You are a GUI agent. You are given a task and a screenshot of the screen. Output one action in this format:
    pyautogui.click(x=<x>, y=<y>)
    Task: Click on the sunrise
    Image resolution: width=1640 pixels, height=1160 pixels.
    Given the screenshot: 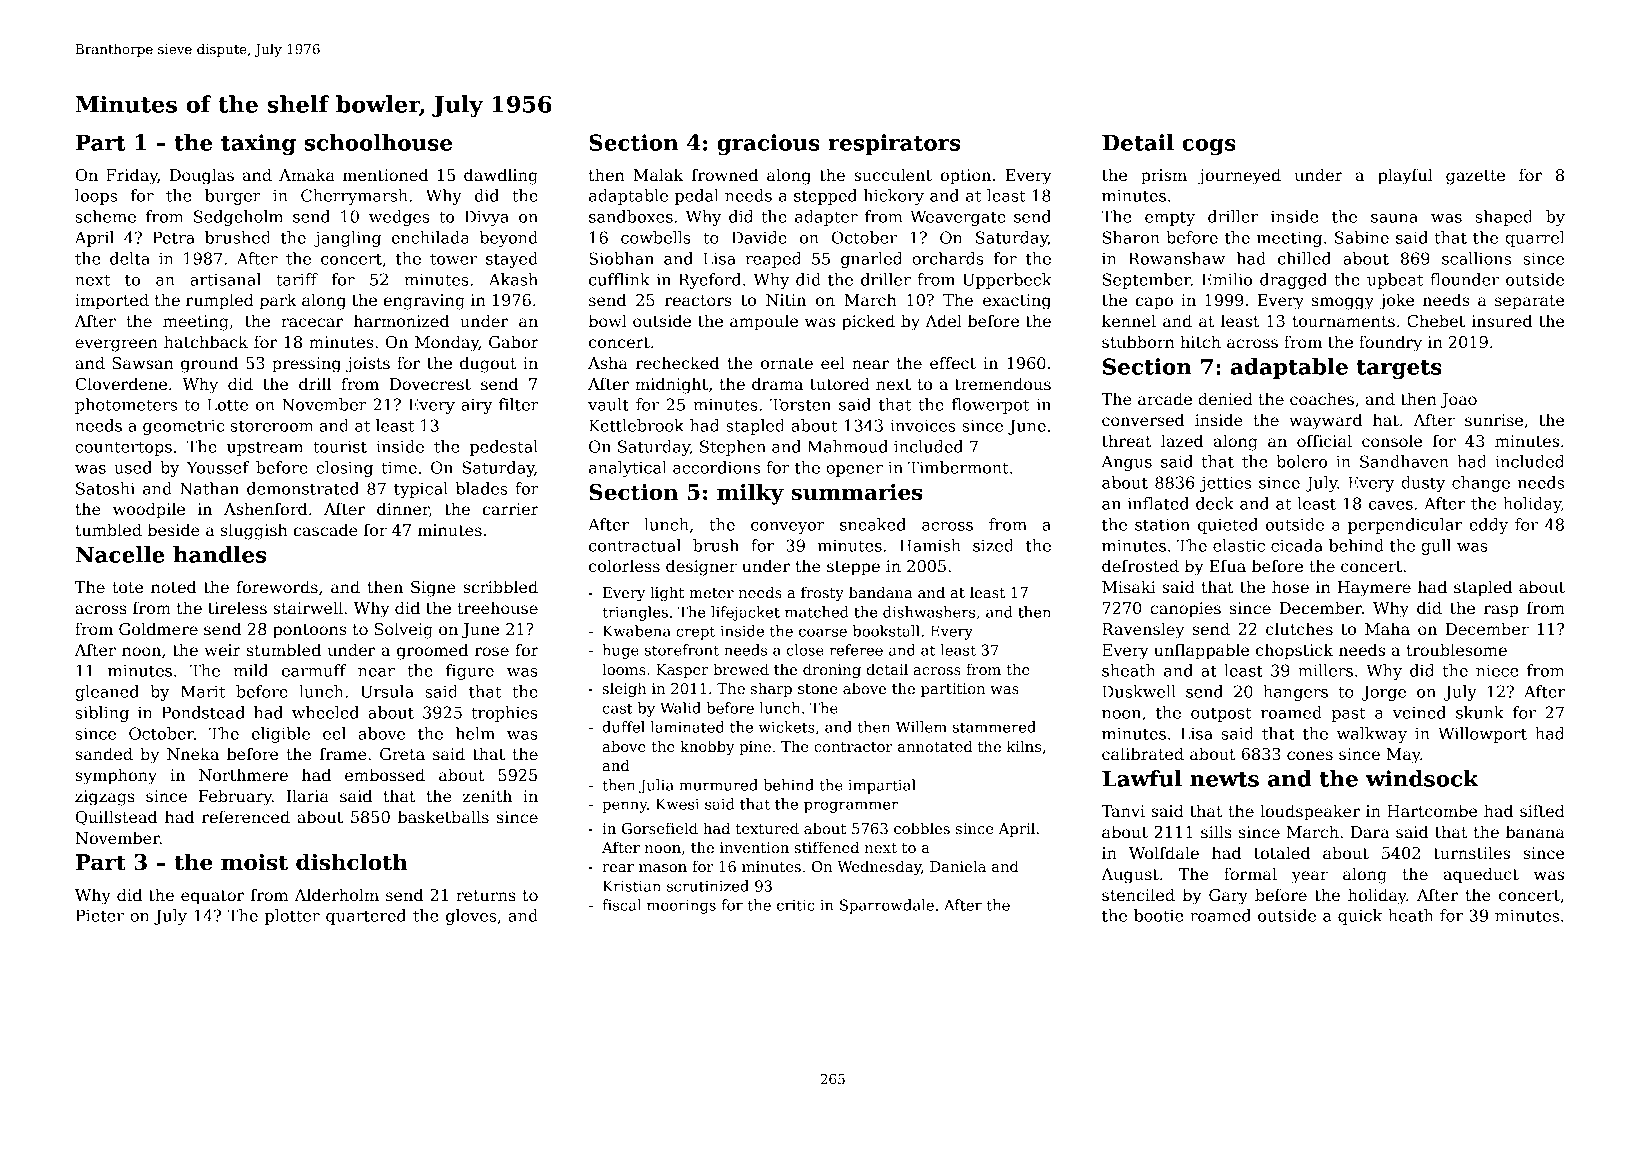 What is the action you would take?
    pyautogui.click(x=1494, y=420)
